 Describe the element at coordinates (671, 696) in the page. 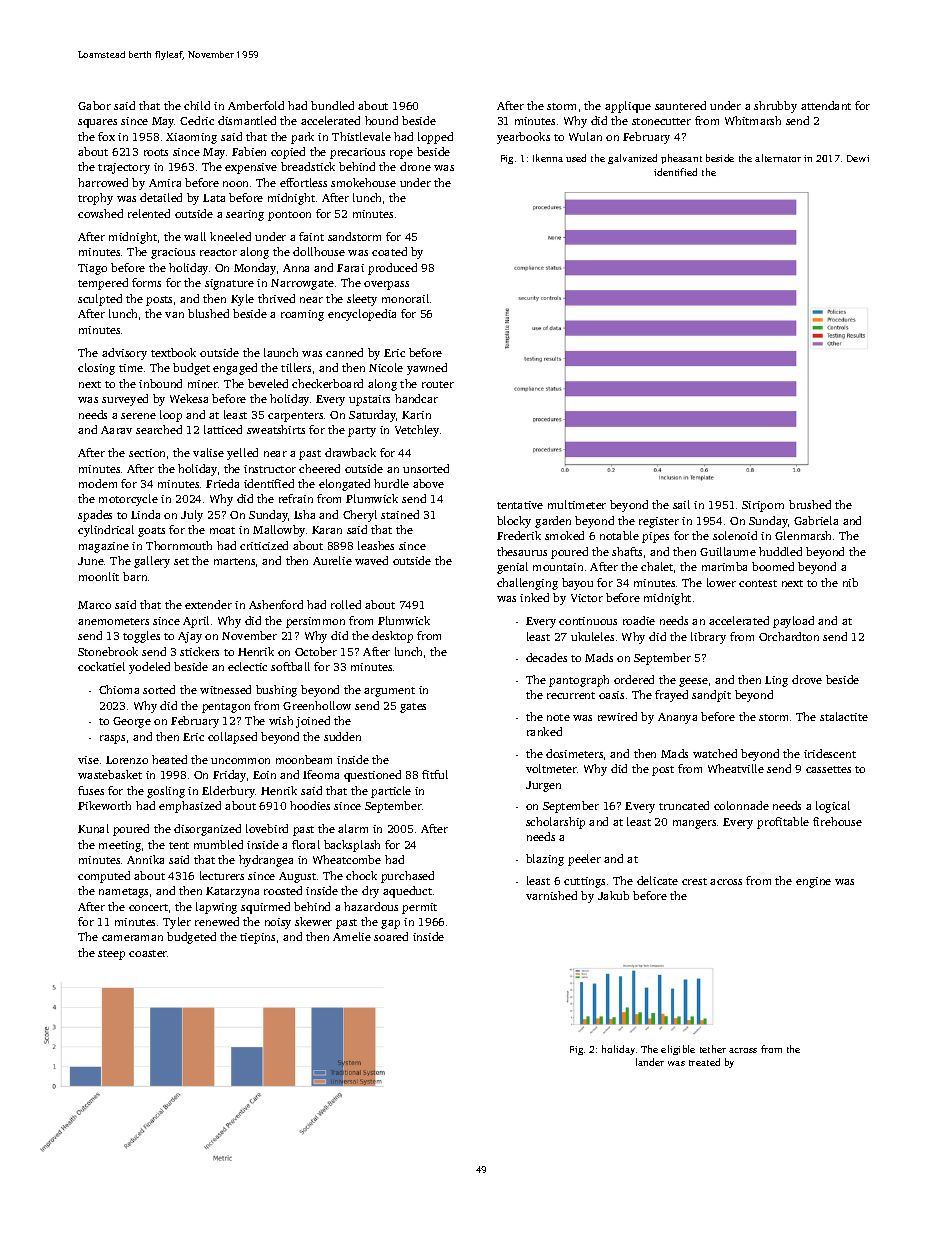

I see `frayed` at that location.
